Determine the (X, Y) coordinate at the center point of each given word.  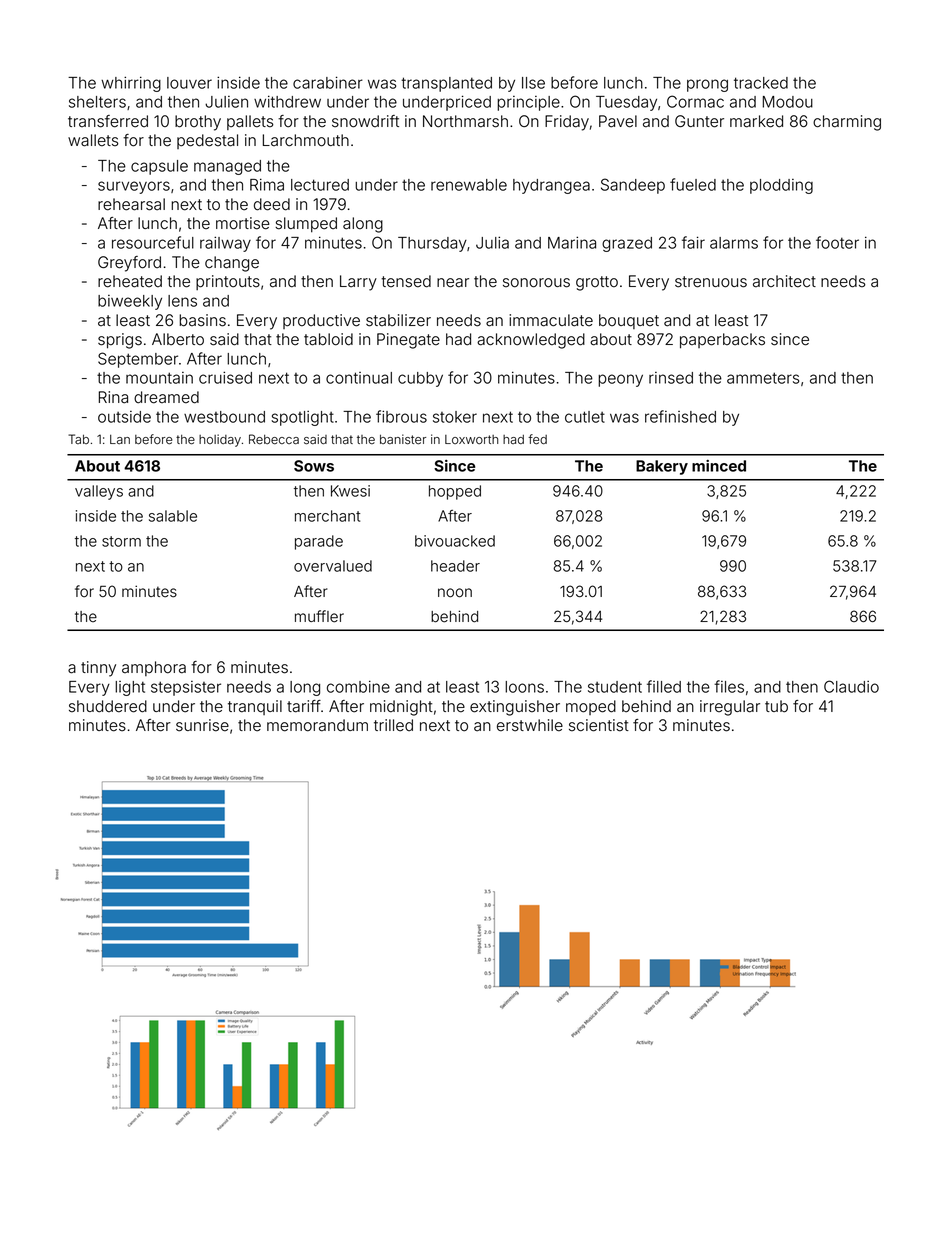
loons (524, 687)
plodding (781, 186)
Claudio (851, 686)
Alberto (178, 339)
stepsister (186, 688)
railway (225, 244)
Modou (788, 102)
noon (455, 593)
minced (719, 466)
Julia (492, 242)
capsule (159, 167)
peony (620, 380)
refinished (680, 416)
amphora (154, 668)
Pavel (618, 121)
